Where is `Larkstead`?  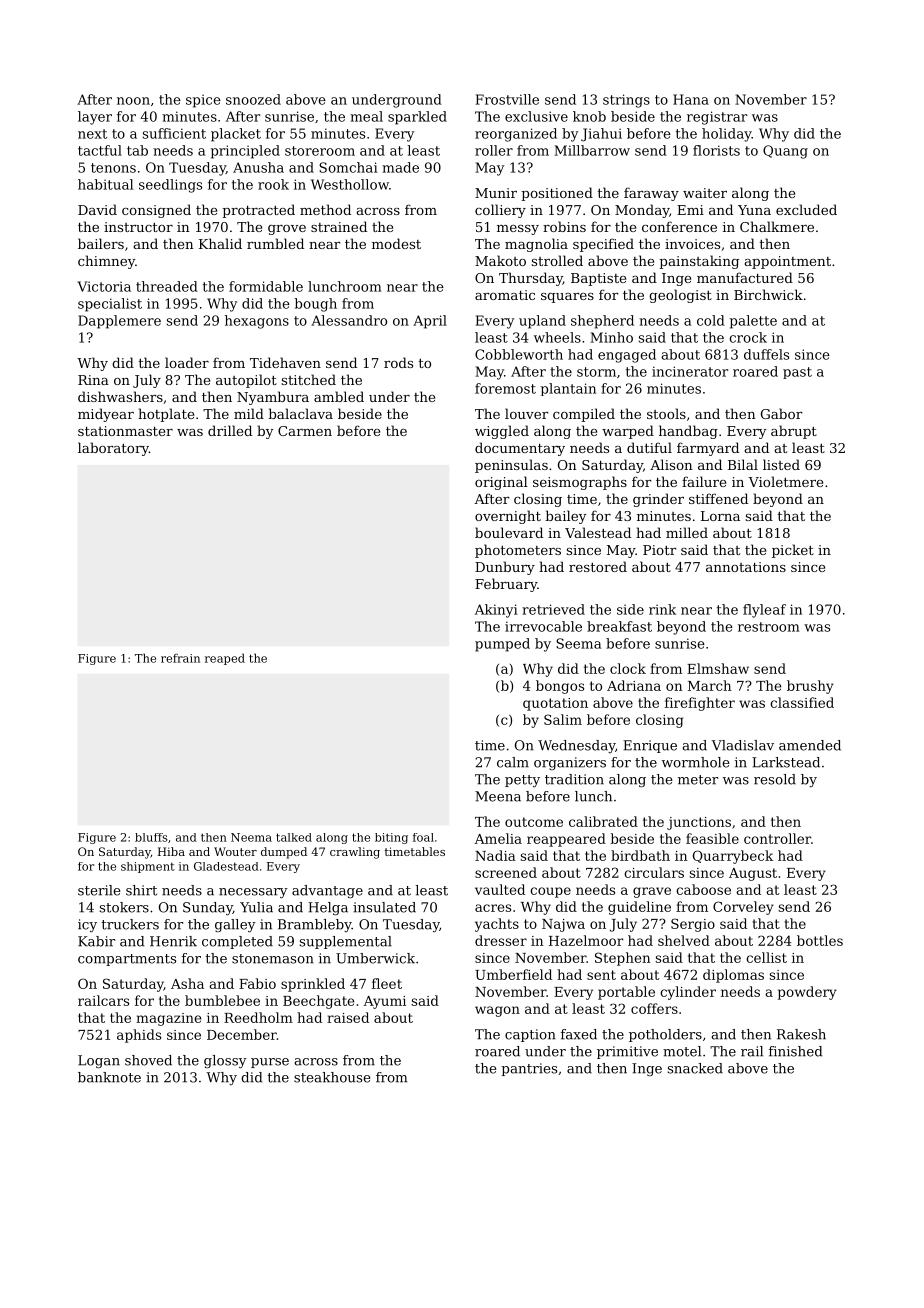
Larkstead is located at coordinates (786, 762).
